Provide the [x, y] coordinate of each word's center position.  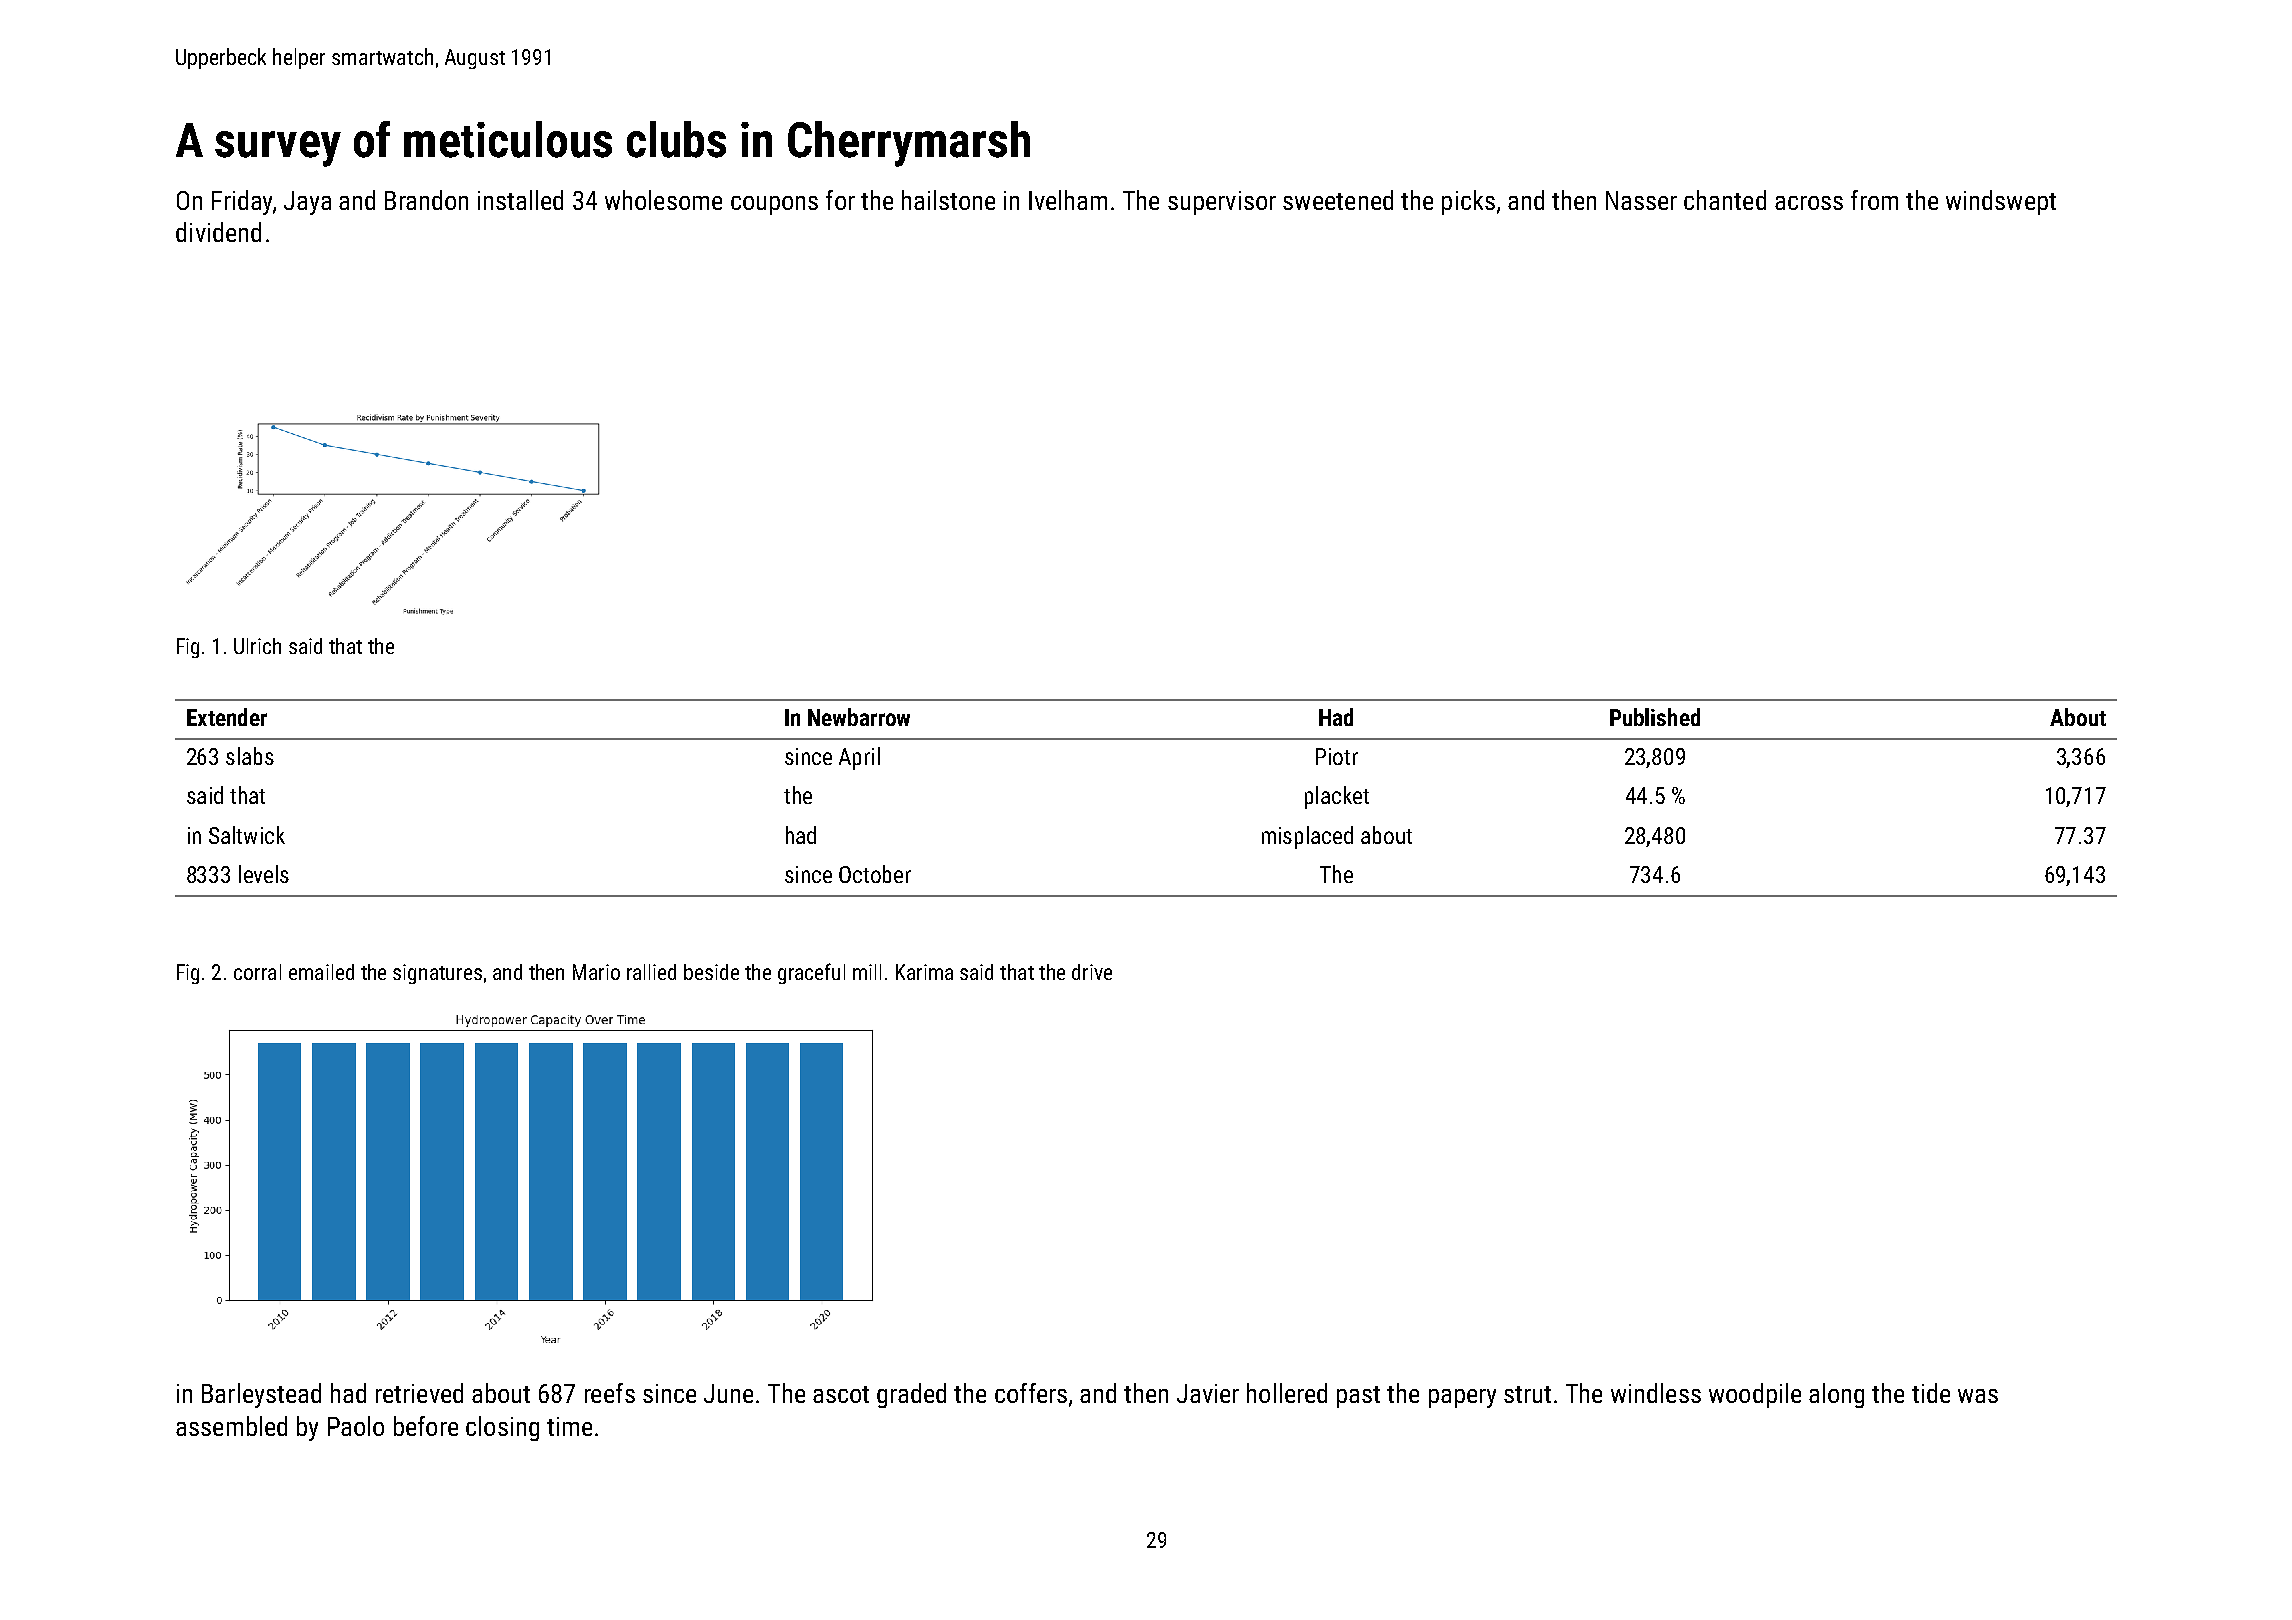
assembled [231, 1426]
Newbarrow [859, 717]
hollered [1287, 1393]
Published [1655, 717]
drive [1092, 972]
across [1809, 203]
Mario [596, 972]
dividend [218, 232]
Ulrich [257, 646]
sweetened [1338, 200]
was [1978, 1396]
